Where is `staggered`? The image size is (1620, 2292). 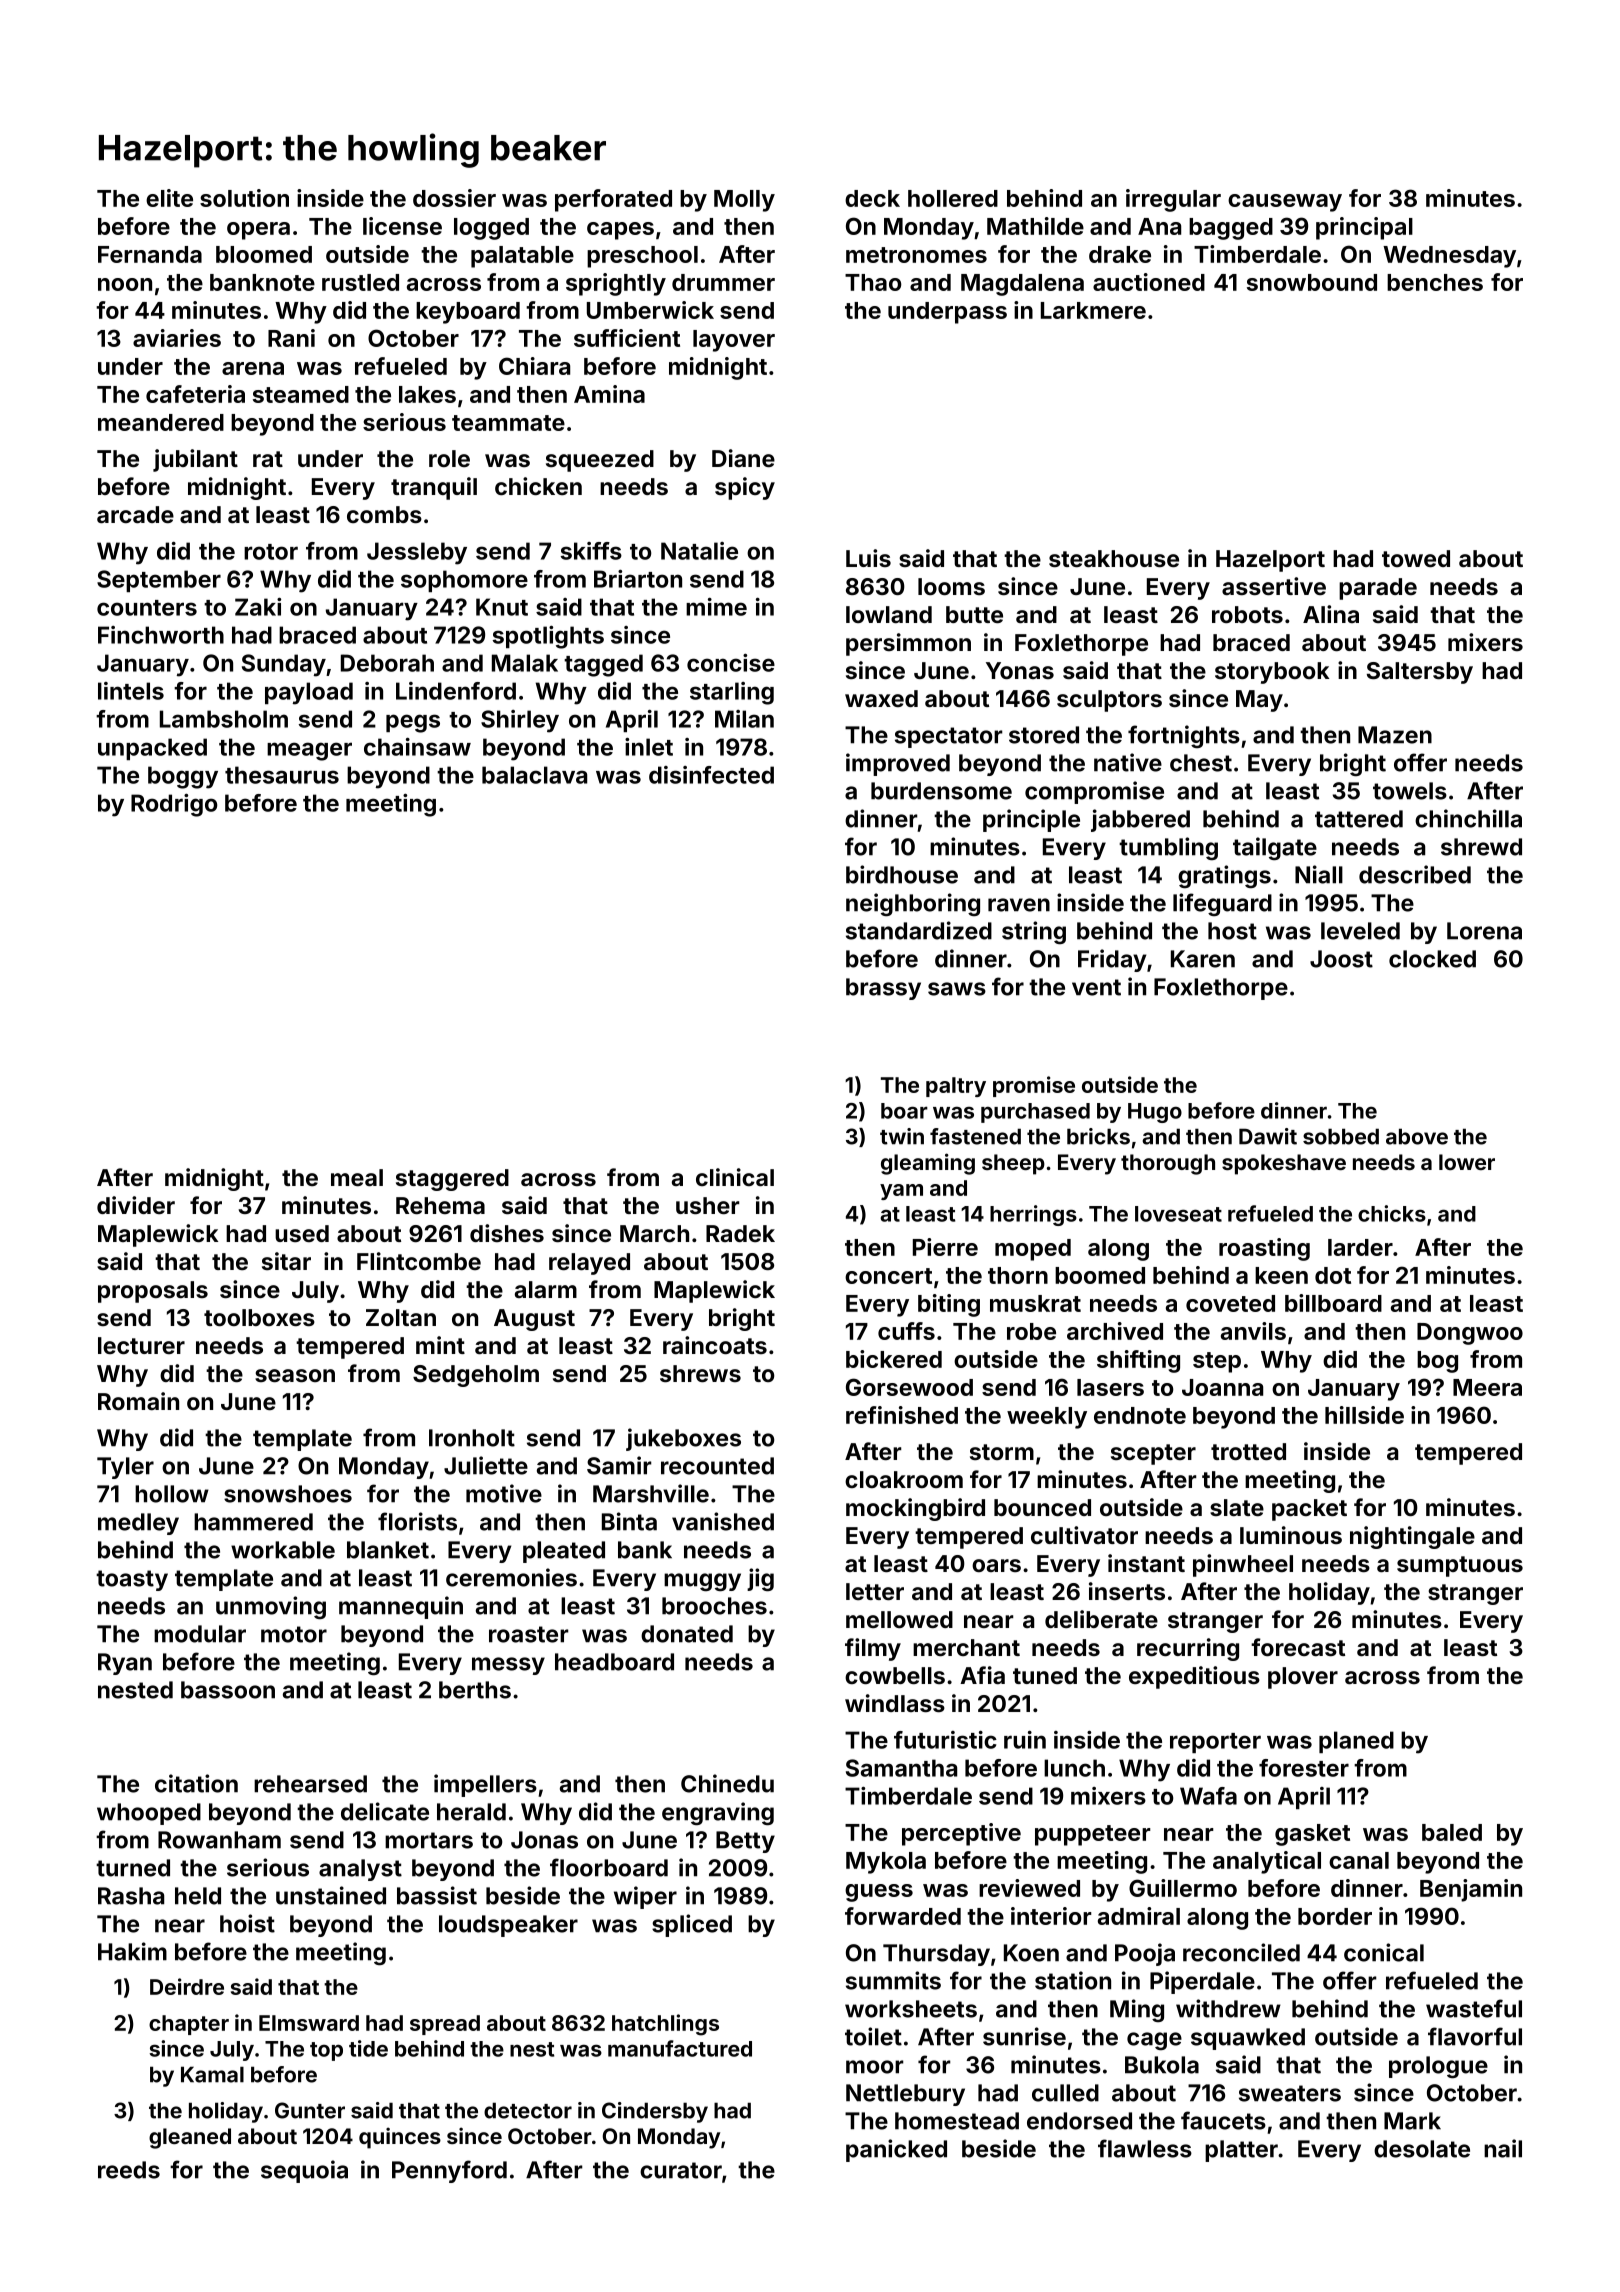 staggered is located at coordinates (452, 1180).
